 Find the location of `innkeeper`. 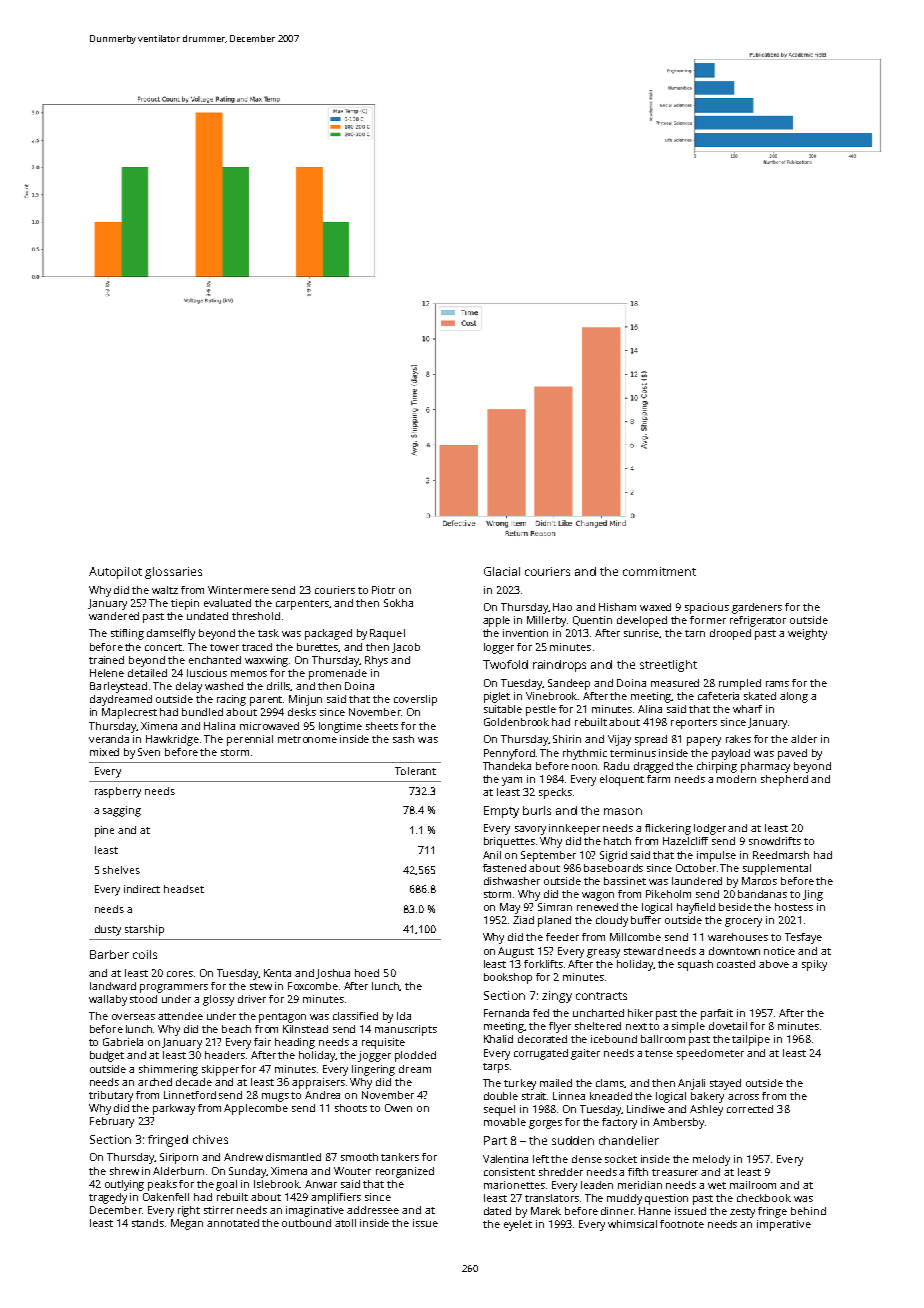

innkeeper is located at coordinates (574, 829).
